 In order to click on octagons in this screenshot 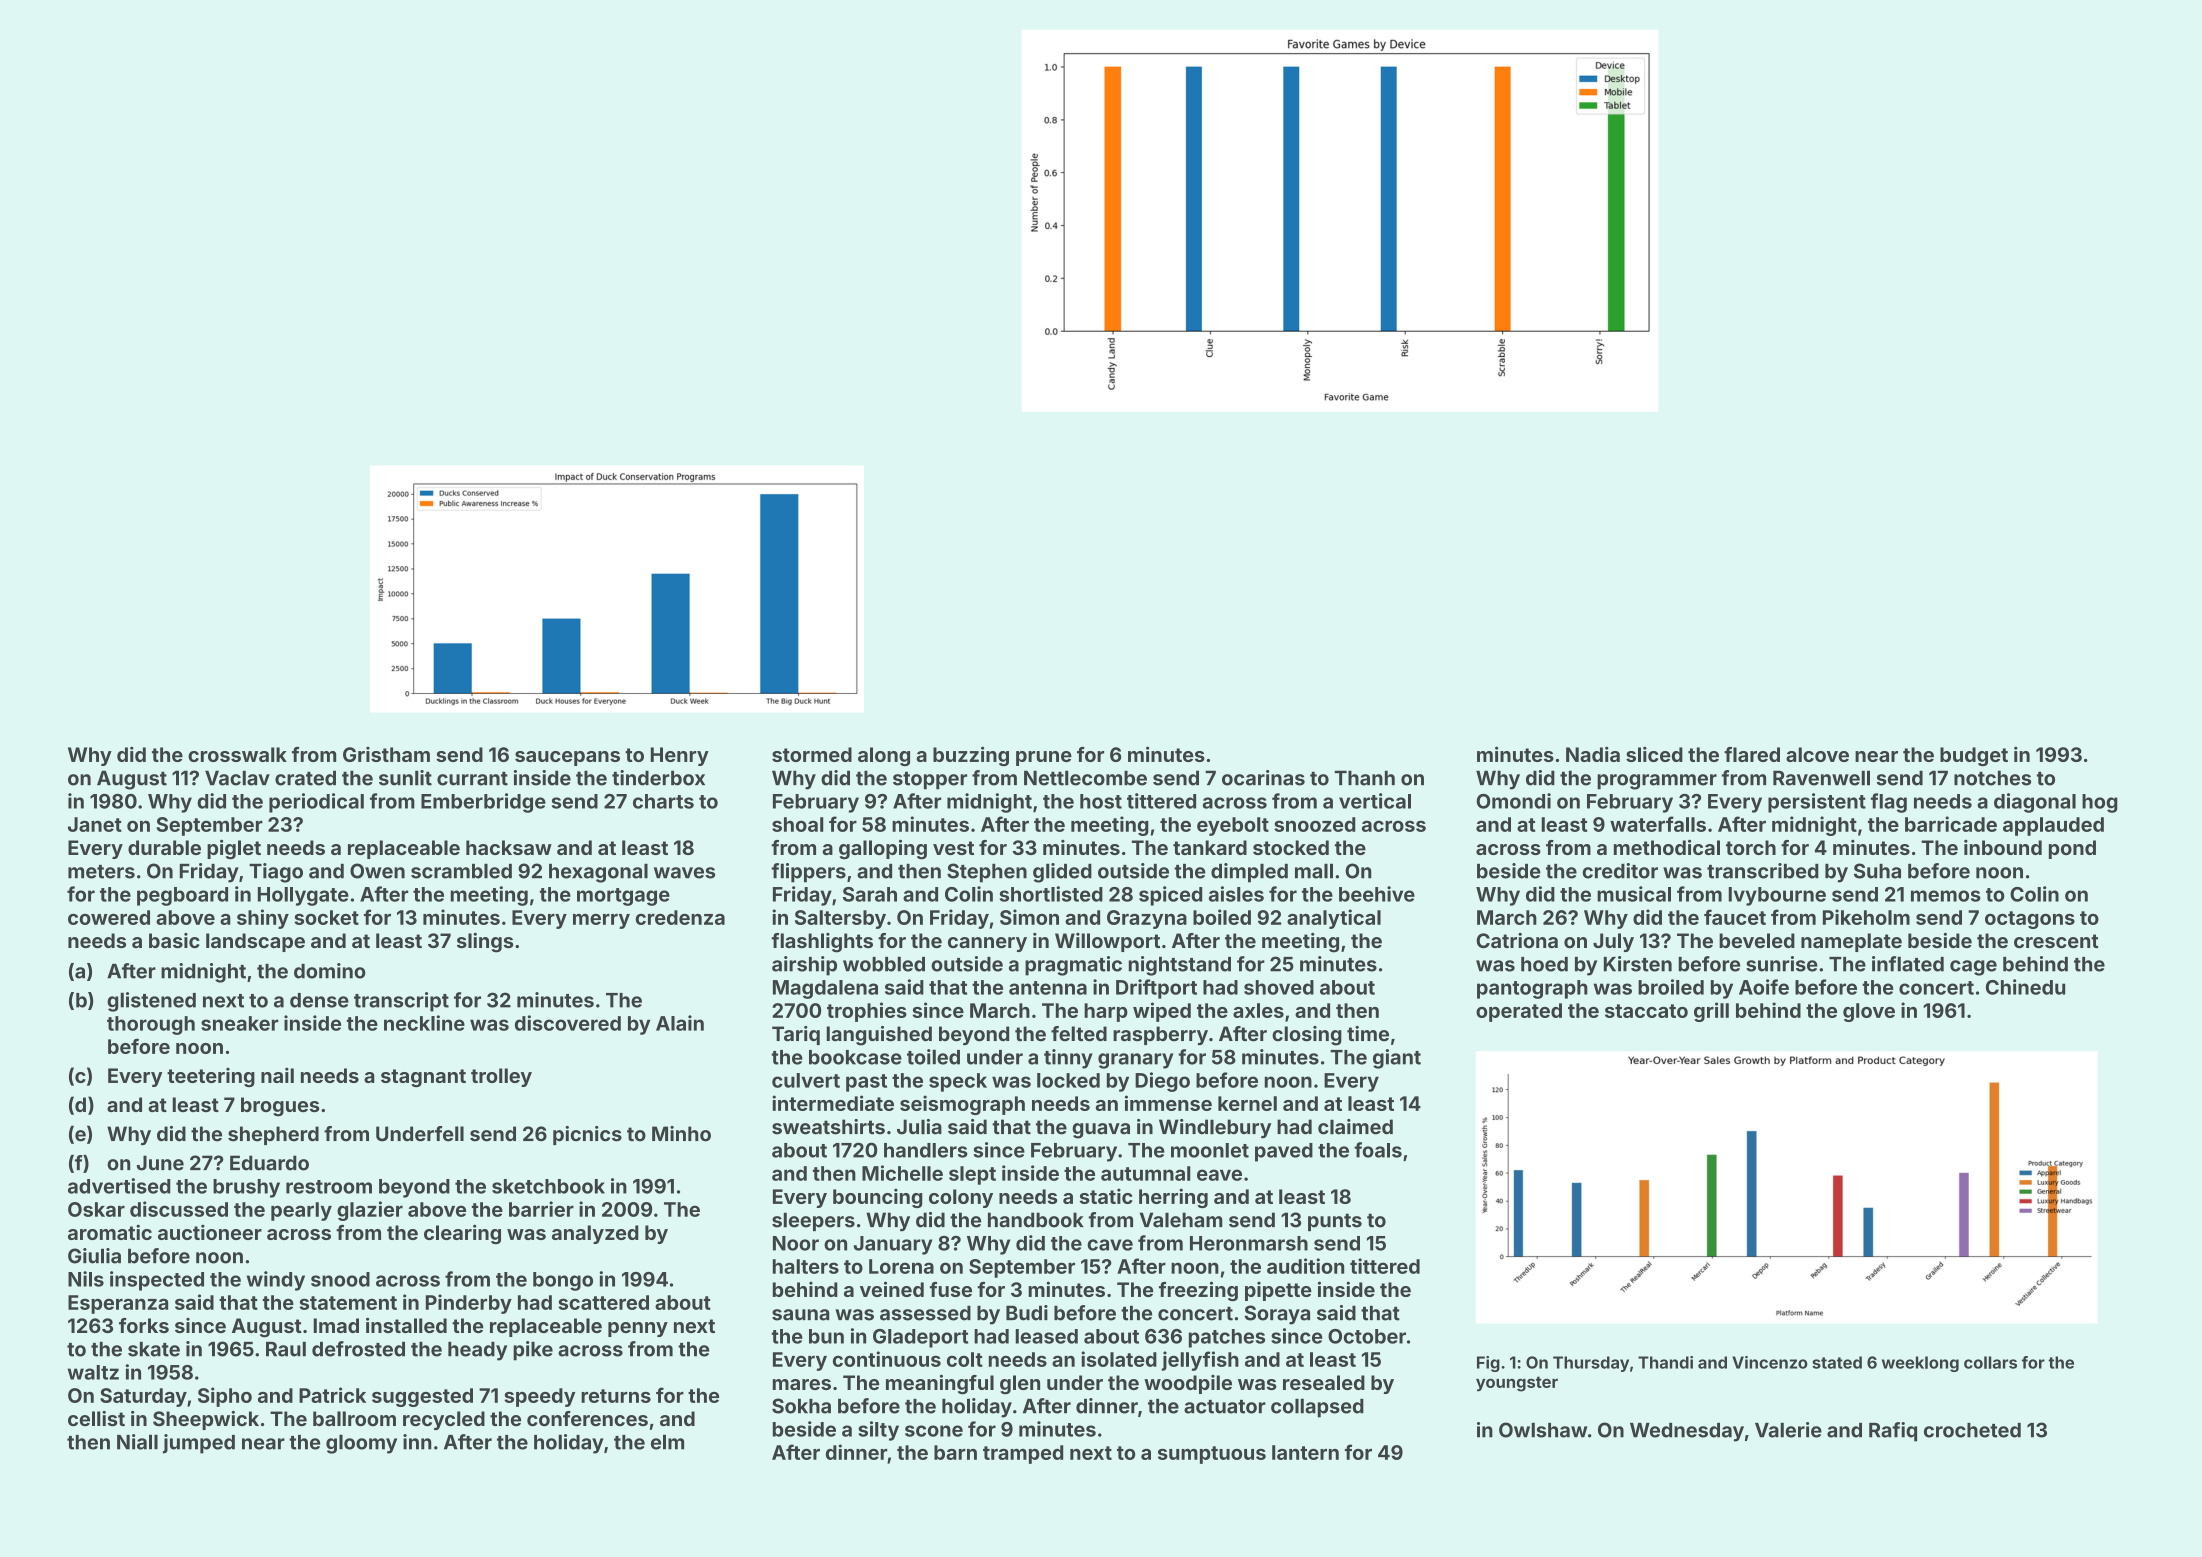, I will do `click(2030, 920)`.
